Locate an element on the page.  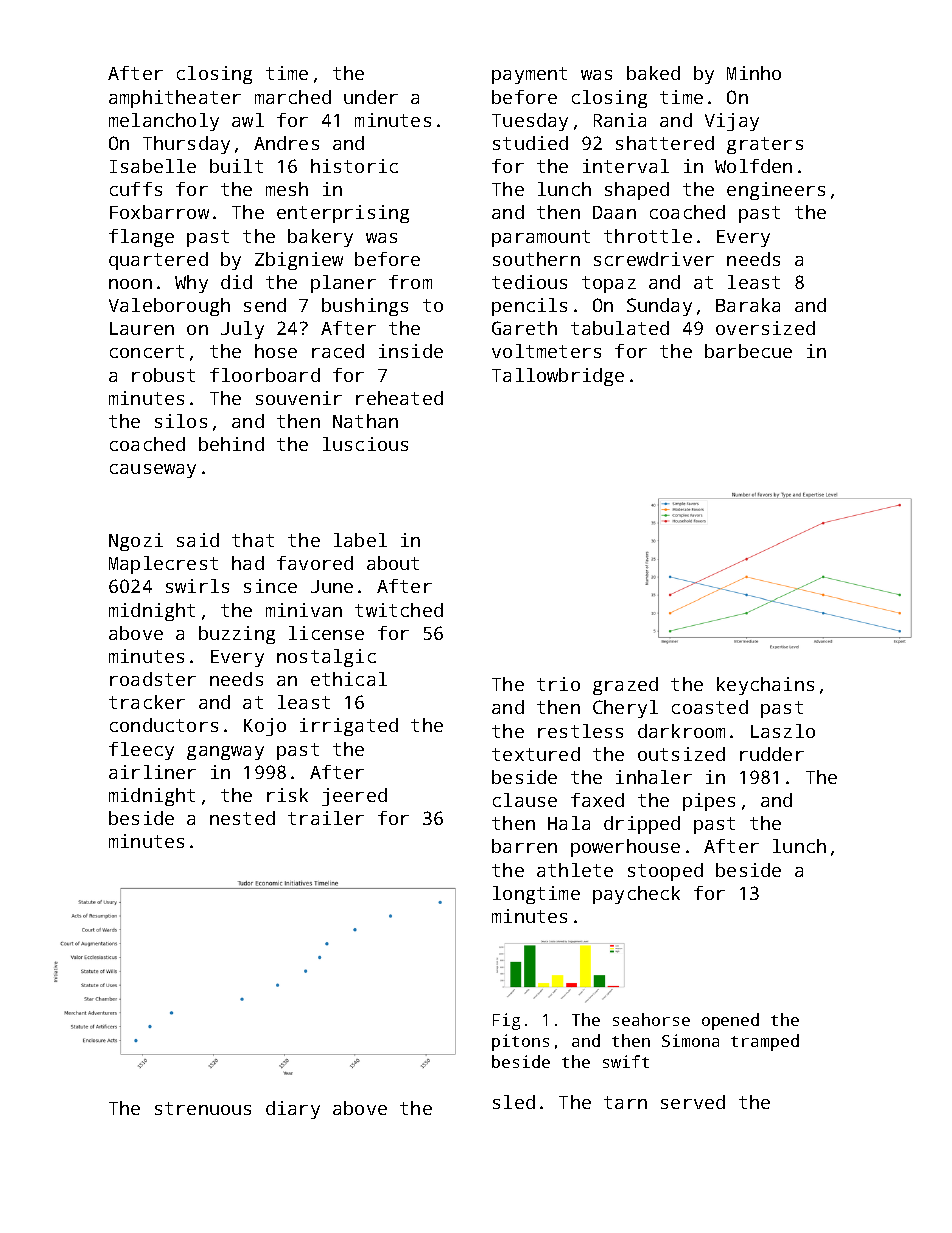
robust is located at coordinates (163, 375).
